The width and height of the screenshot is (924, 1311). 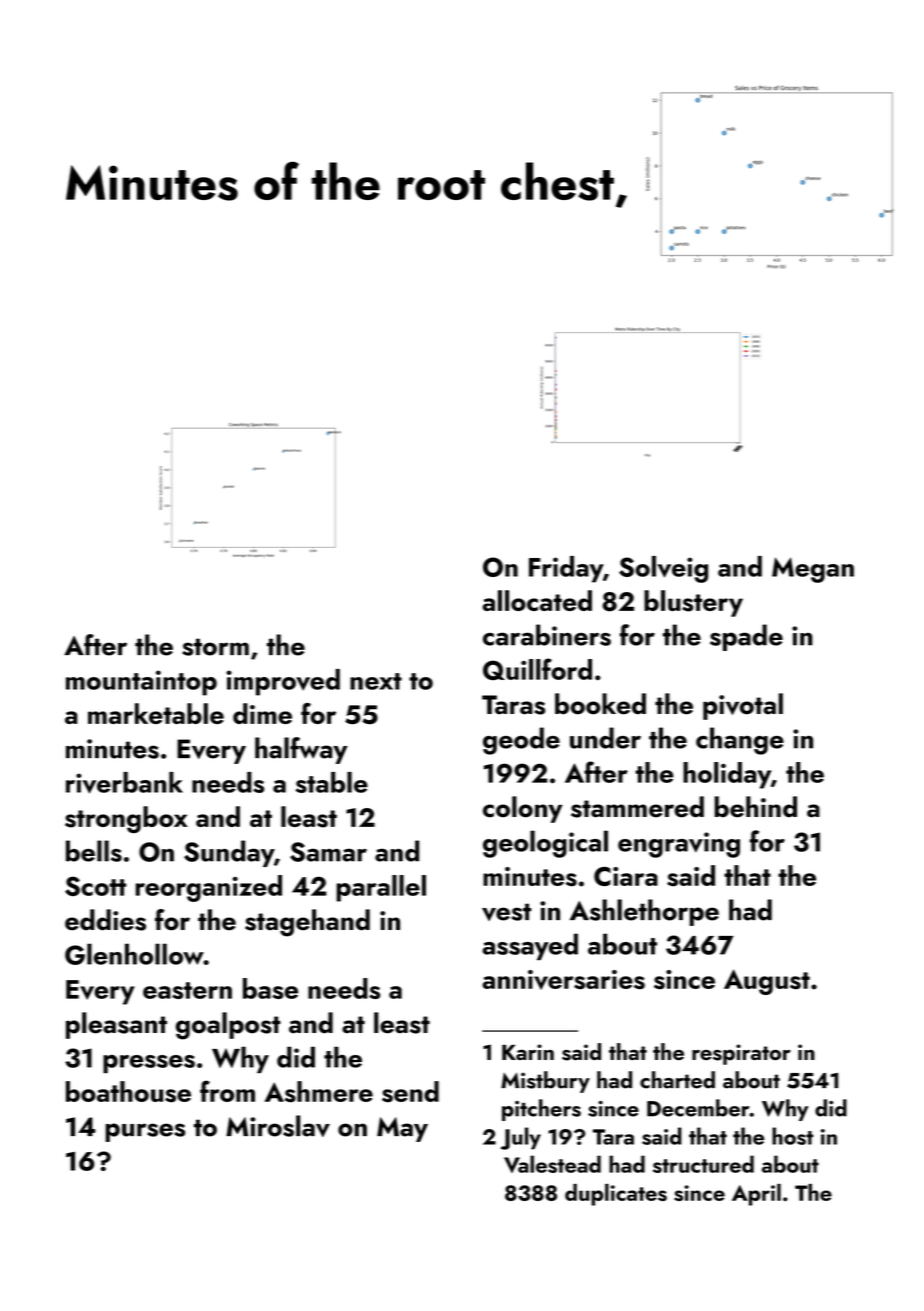 What do you see at coordinates (600, 704) in the screenshot?
I see `booked` at bounding box center [600, 704].
